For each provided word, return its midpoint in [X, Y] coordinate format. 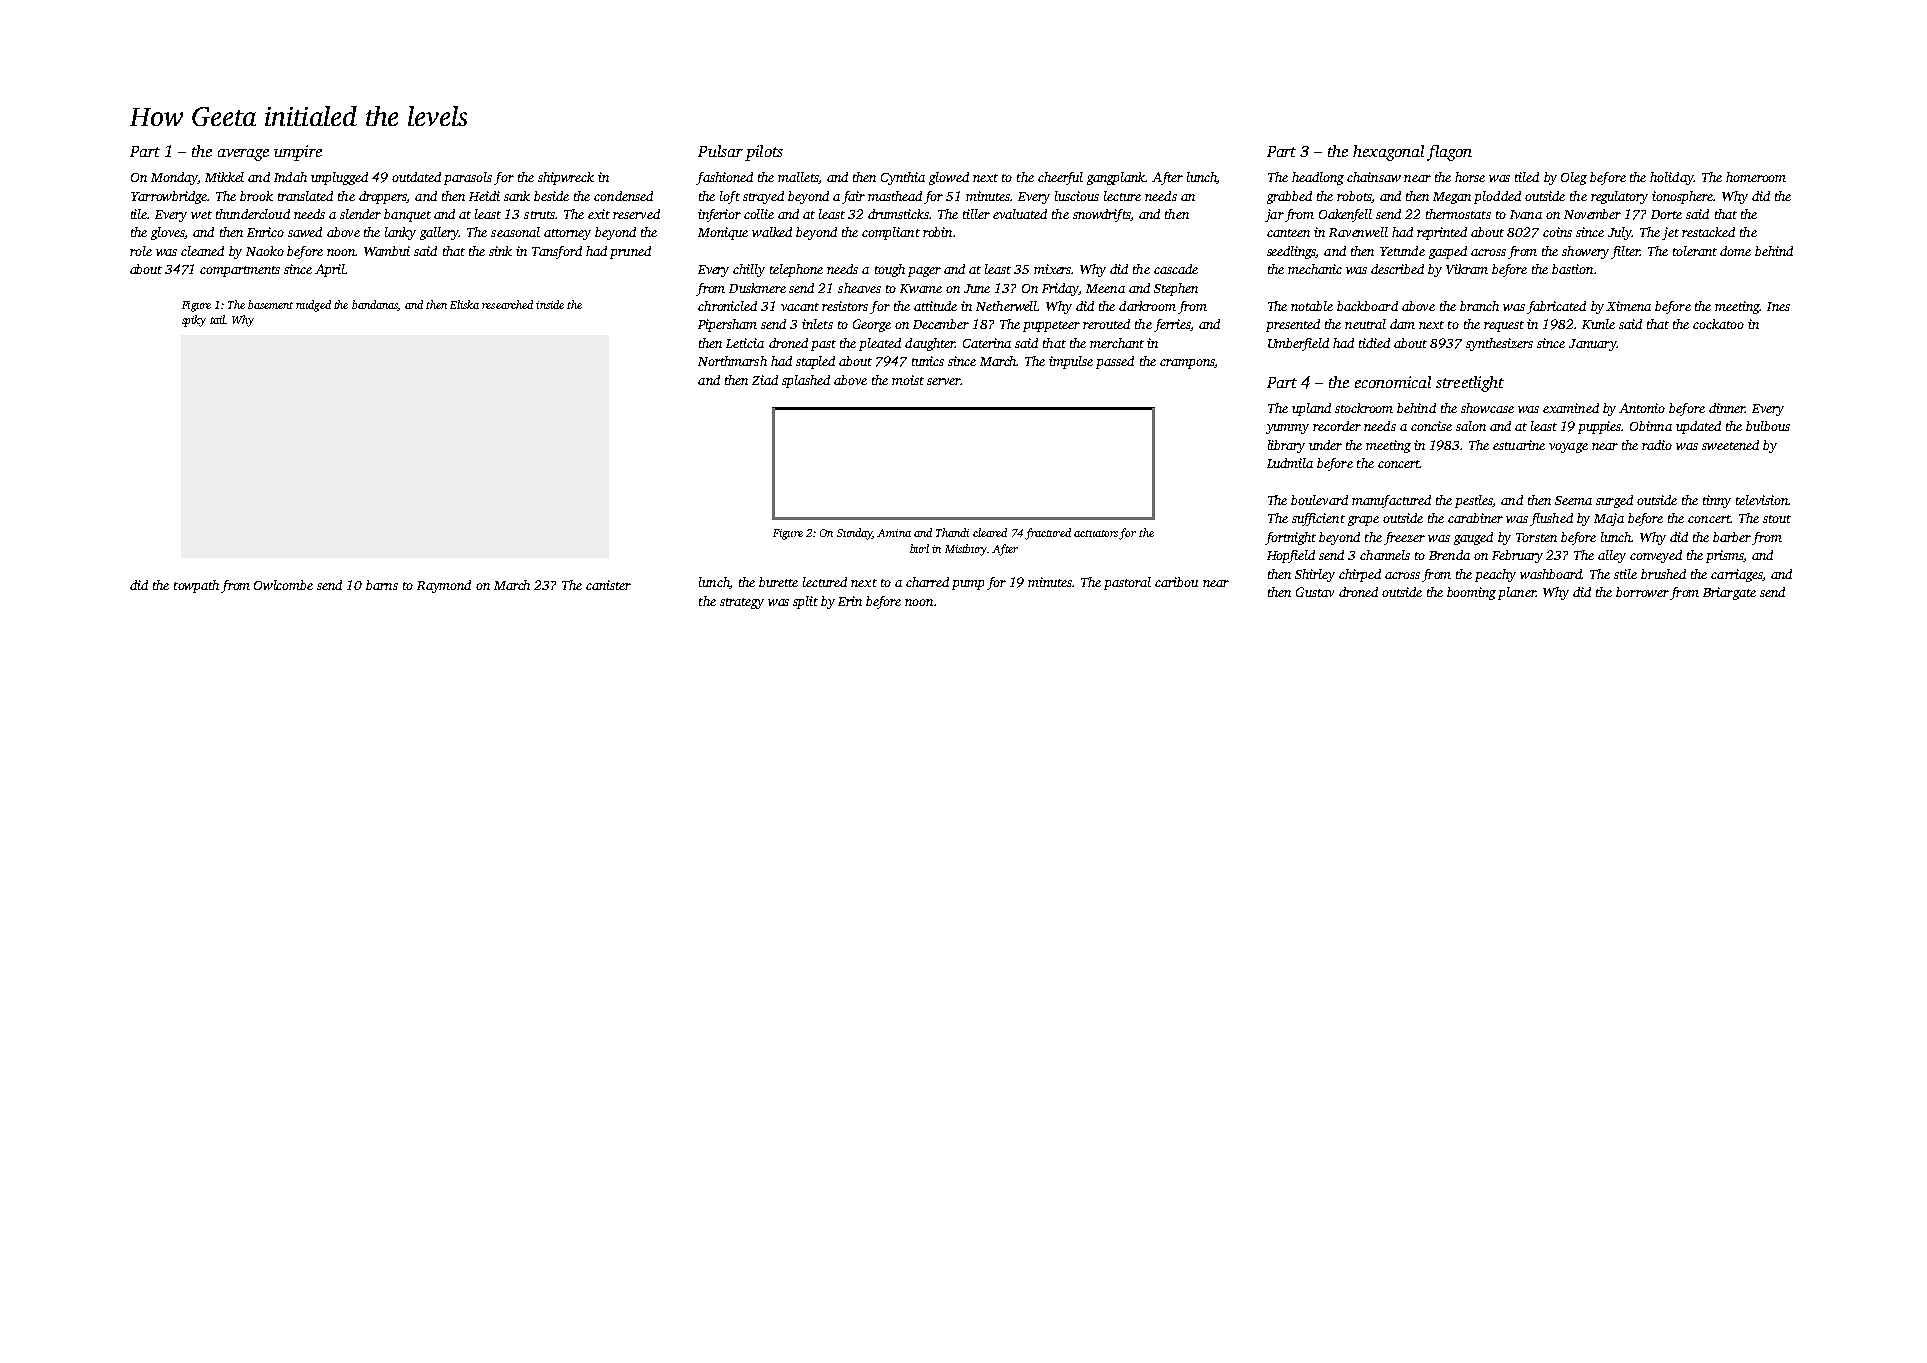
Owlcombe [283, 585]
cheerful [1060, 178]
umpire [298, 153]
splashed [806, 381]
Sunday [854, 534]
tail [217, 319]
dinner [1727, 408]
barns [382, 585]
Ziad [765, 380]
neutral [1365, 324]
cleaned [202, 251]
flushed [1551, 519]
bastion [1572, 269]
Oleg [1574, 178]
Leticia [745, 343]
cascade [1176, 269]
